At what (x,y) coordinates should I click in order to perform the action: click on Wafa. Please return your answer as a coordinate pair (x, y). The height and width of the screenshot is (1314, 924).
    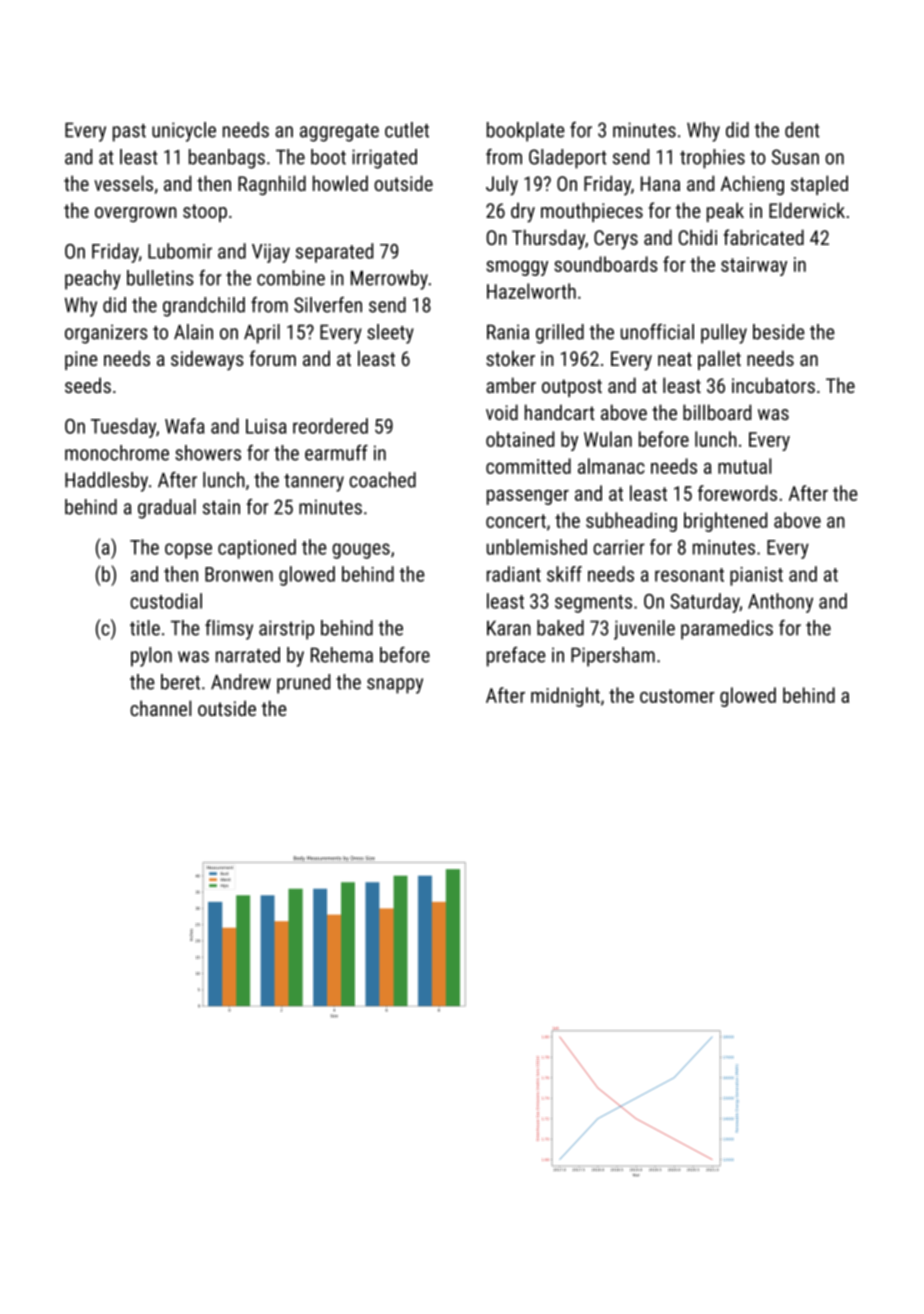
    Looking at the image, I should click on (184, 426).
